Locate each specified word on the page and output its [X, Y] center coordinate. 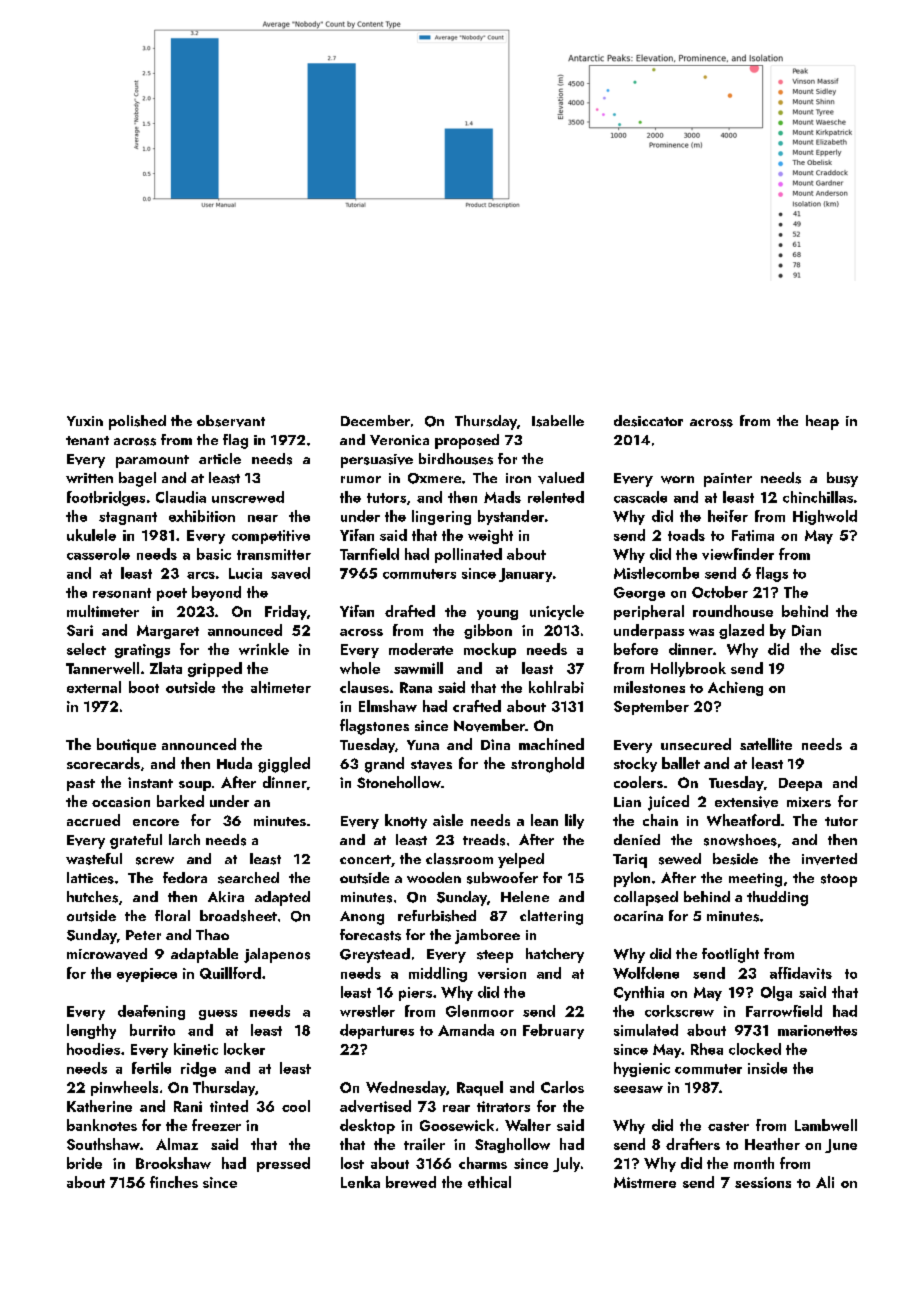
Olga [776, 993]
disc [844, 649]
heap [822, 422]
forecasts [370, 935]
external [94, 687]
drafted [410, 611]
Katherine [99, 1106]
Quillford [230, 973]
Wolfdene [646, 973]
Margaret [168, 632]
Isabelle [558, 421]
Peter [143, 935]
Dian [806, 630]
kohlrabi [556, 687]
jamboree [487, 936]
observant [231, 421]
